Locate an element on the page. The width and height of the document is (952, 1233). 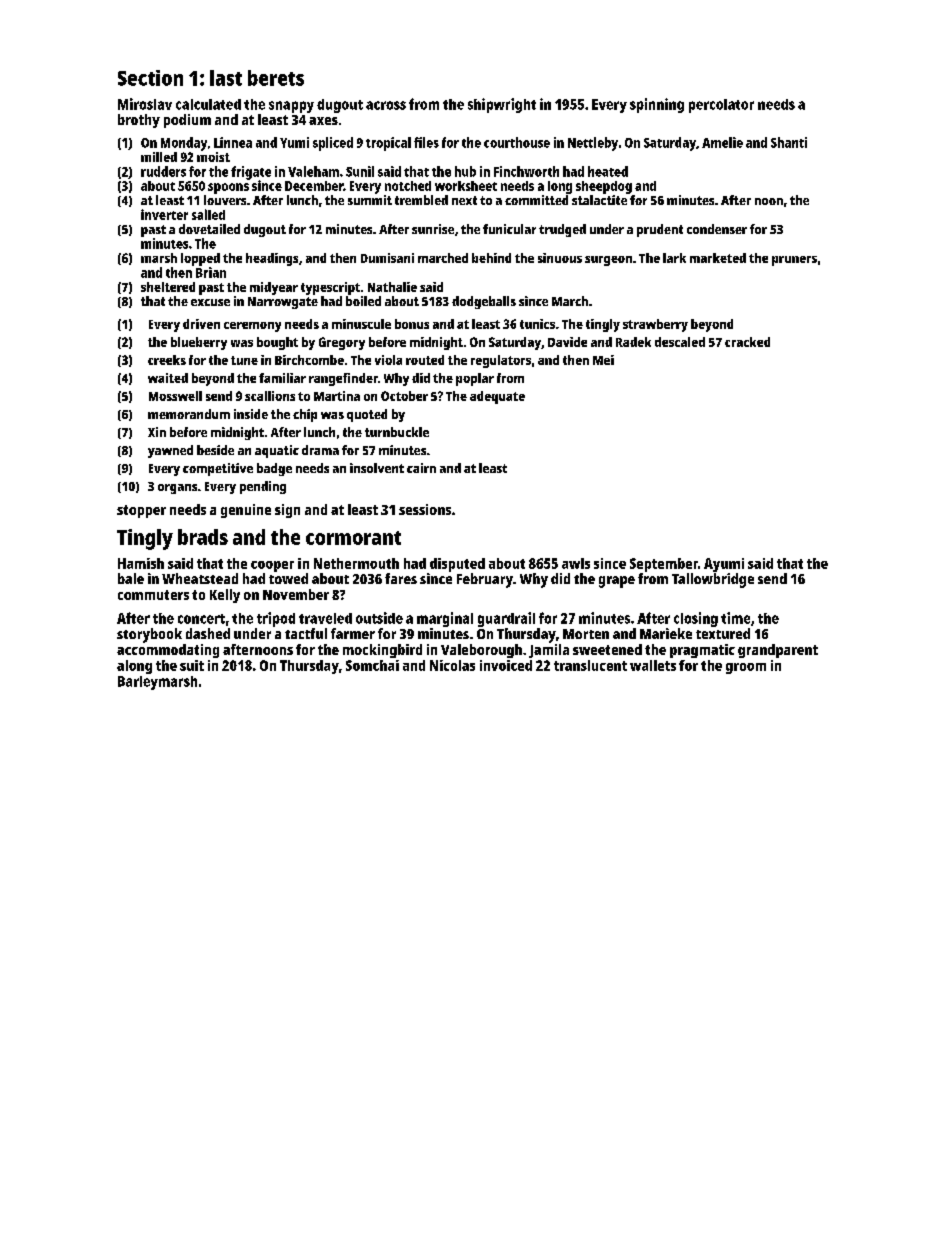
September is located at coordinates (664, 565).
